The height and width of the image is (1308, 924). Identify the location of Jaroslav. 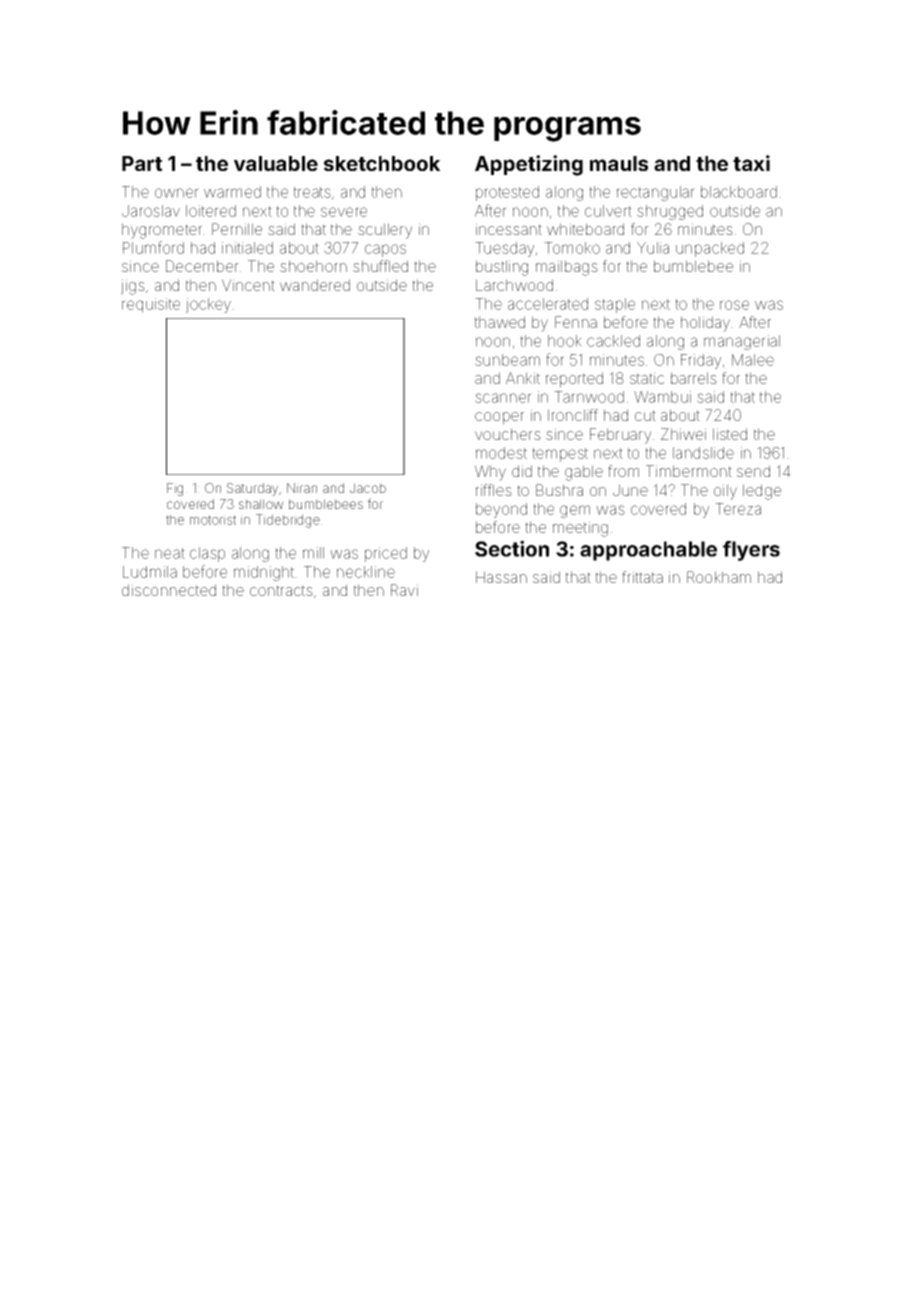
(151, 211).
